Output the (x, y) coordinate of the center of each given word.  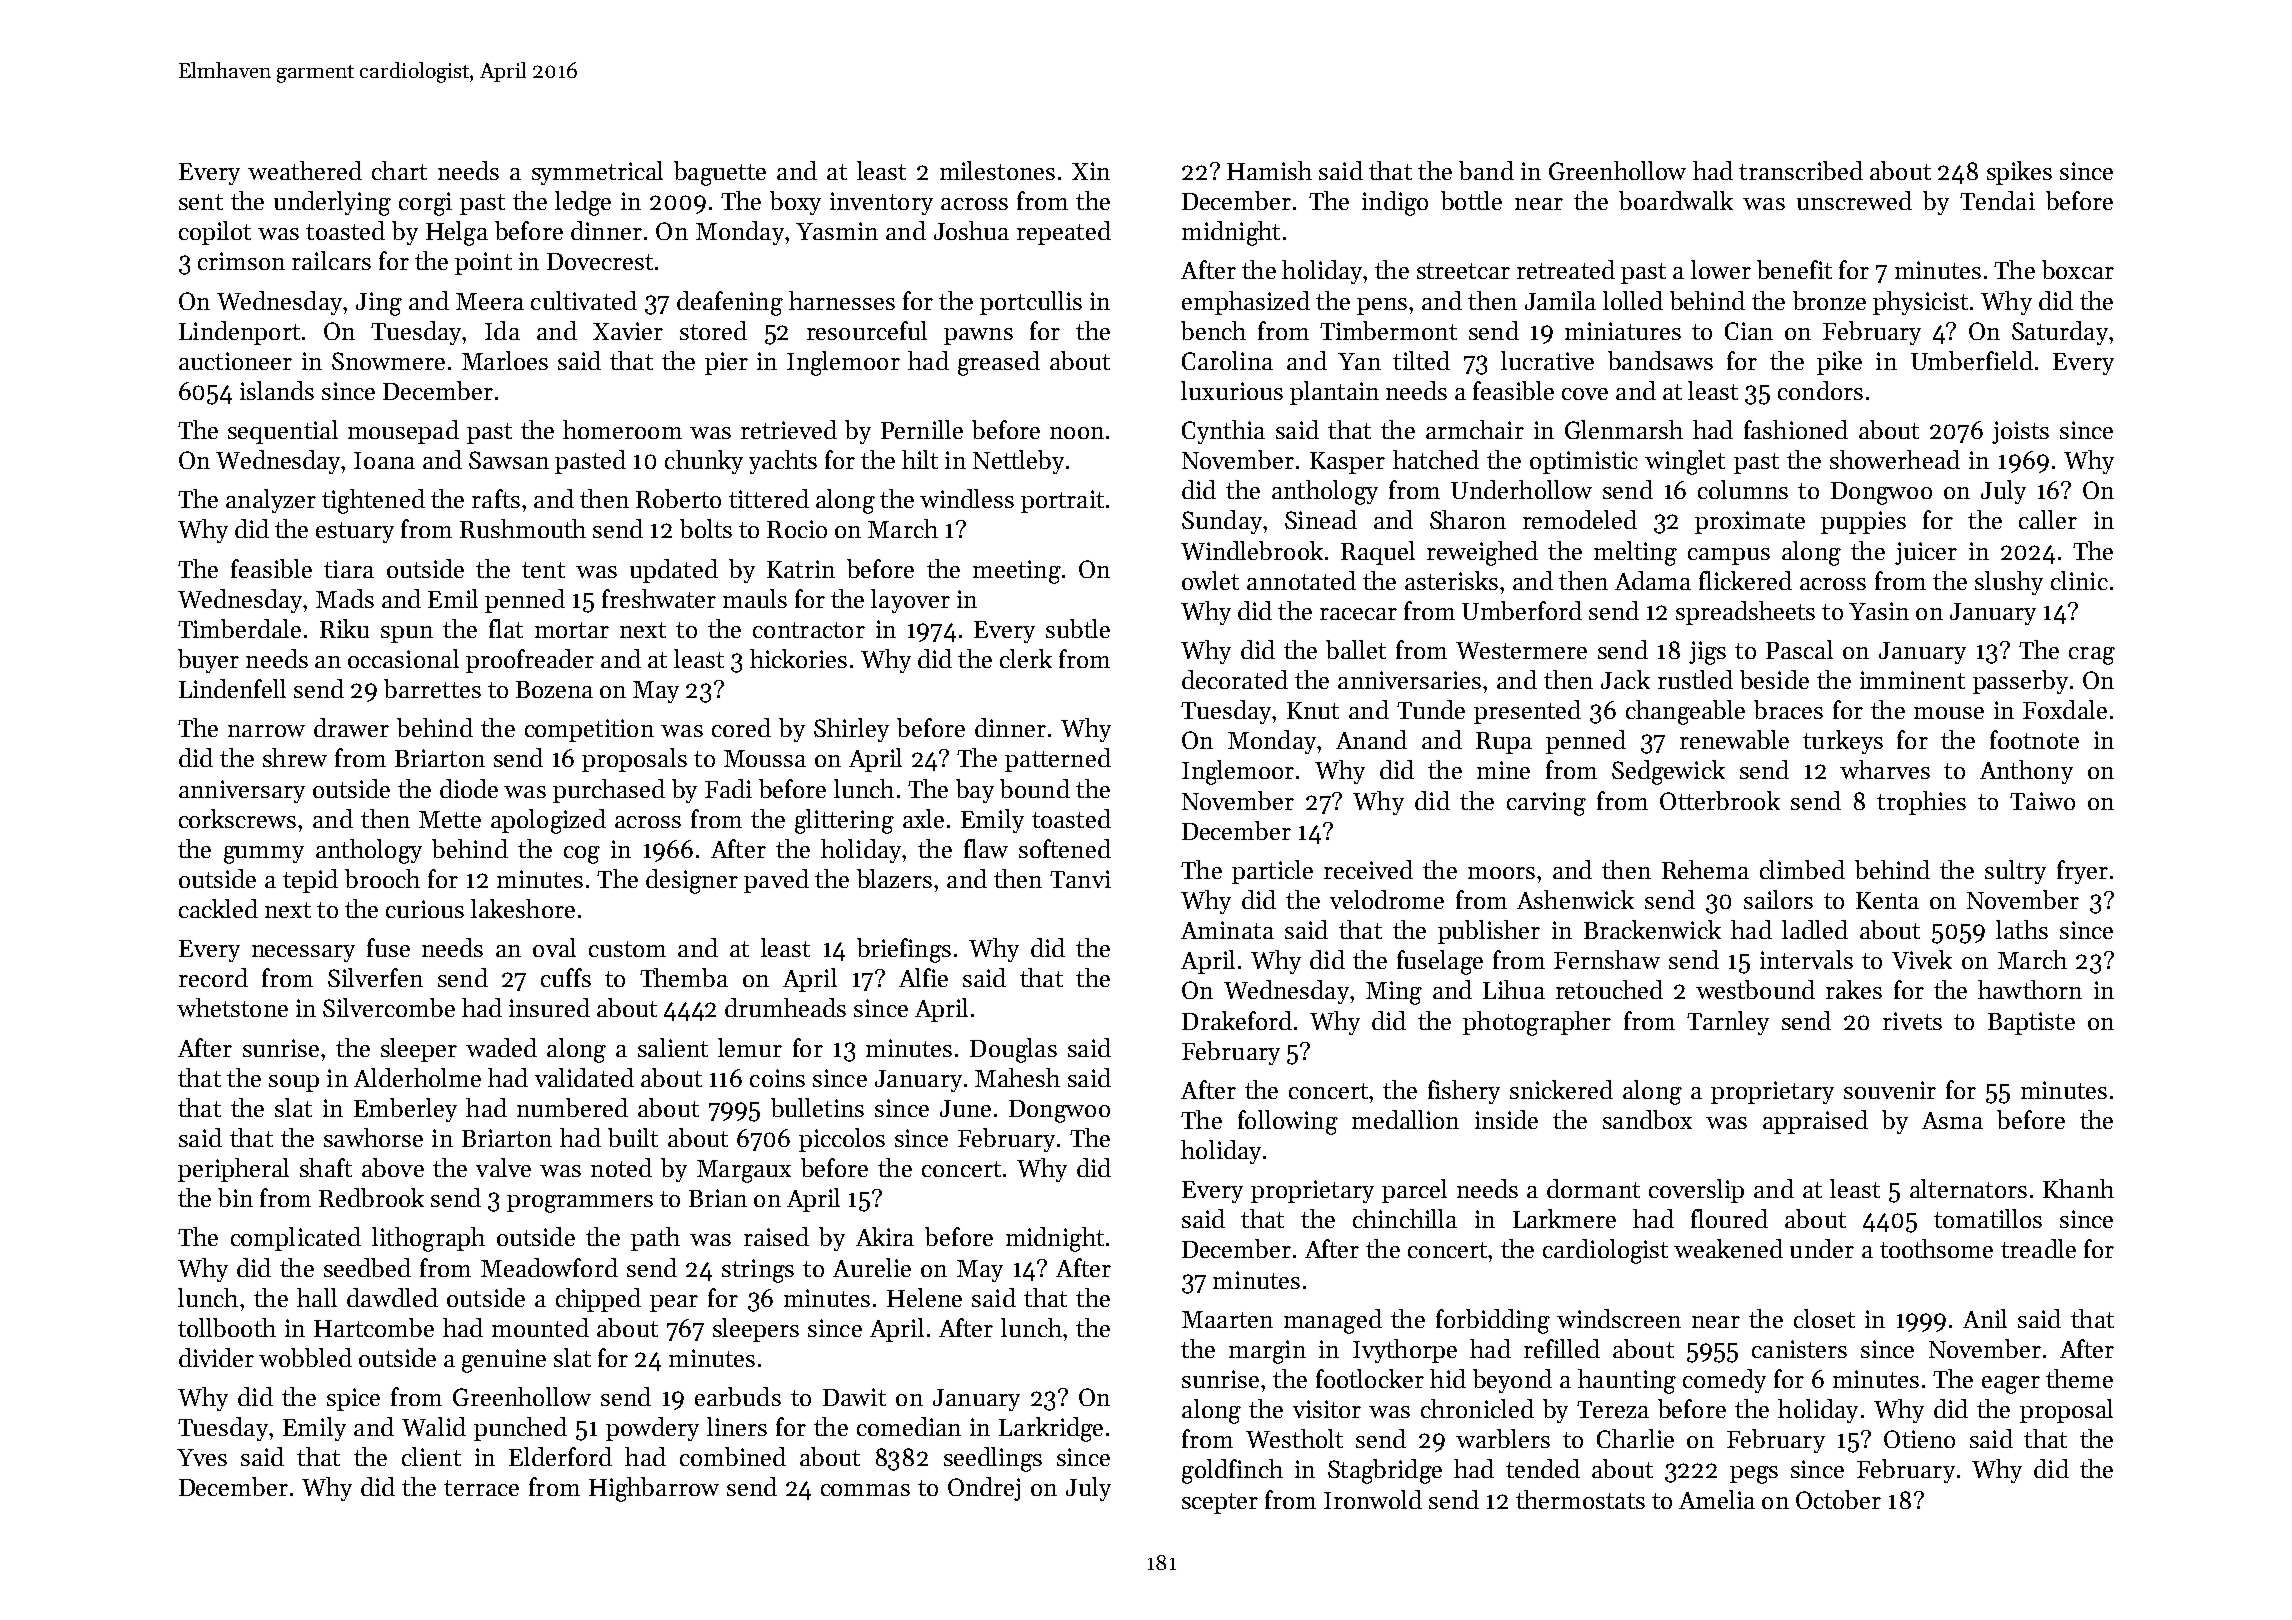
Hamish (1269, 170)
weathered (305, 170)
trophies (1921, 803)
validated (584, 1077)
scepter (1220, 1503)
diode (469, 788)
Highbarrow (654, 1489)
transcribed (1801, 170)
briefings (904, 950)
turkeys (1843, 742)
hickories (798, 658)
